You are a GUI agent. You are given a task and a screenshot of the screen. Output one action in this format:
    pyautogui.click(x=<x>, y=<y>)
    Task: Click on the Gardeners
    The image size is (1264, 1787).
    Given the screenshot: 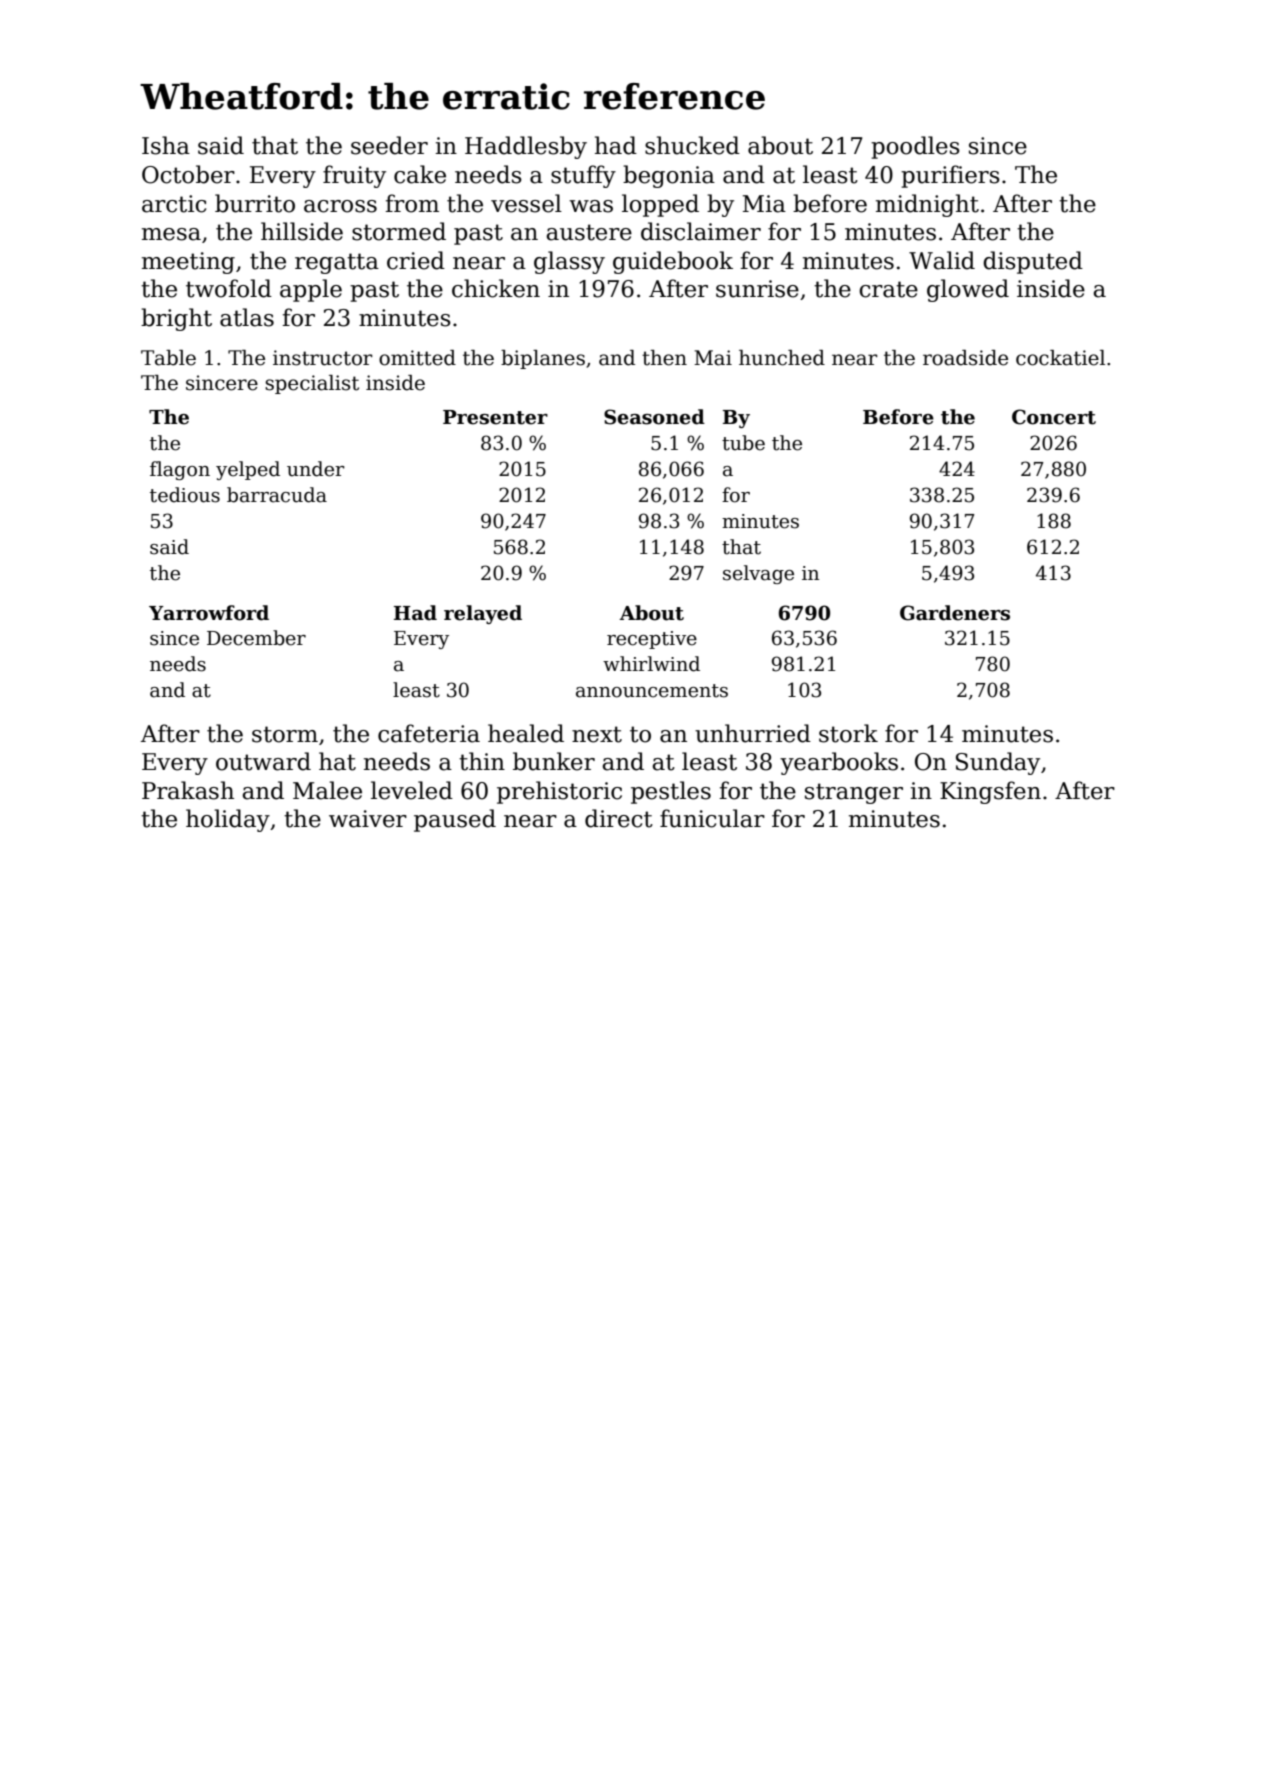 What is the action you would take?
    pyautogui.click(x=955, y=613)
